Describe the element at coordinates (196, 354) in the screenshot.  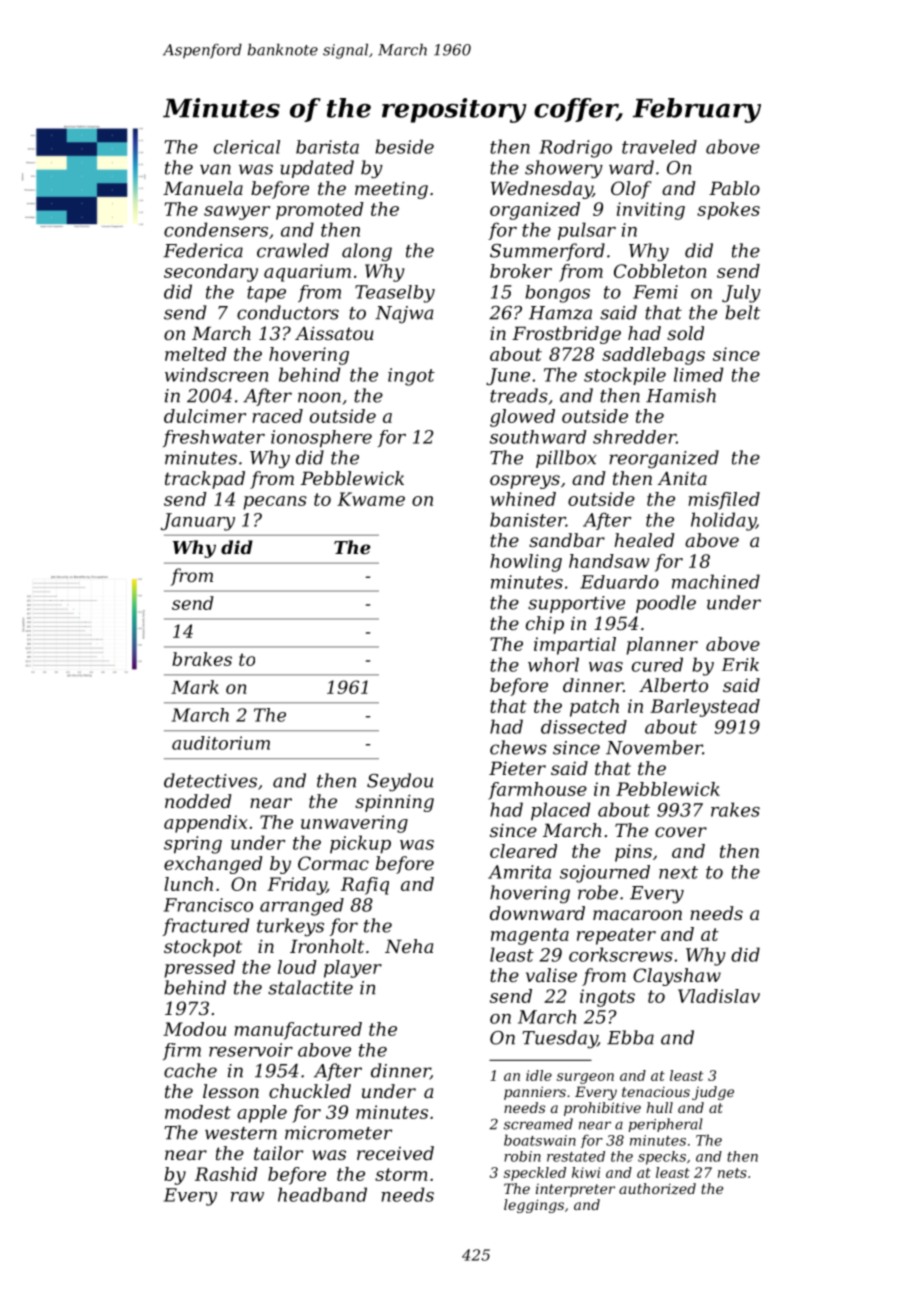
I see `melted` at that location.
